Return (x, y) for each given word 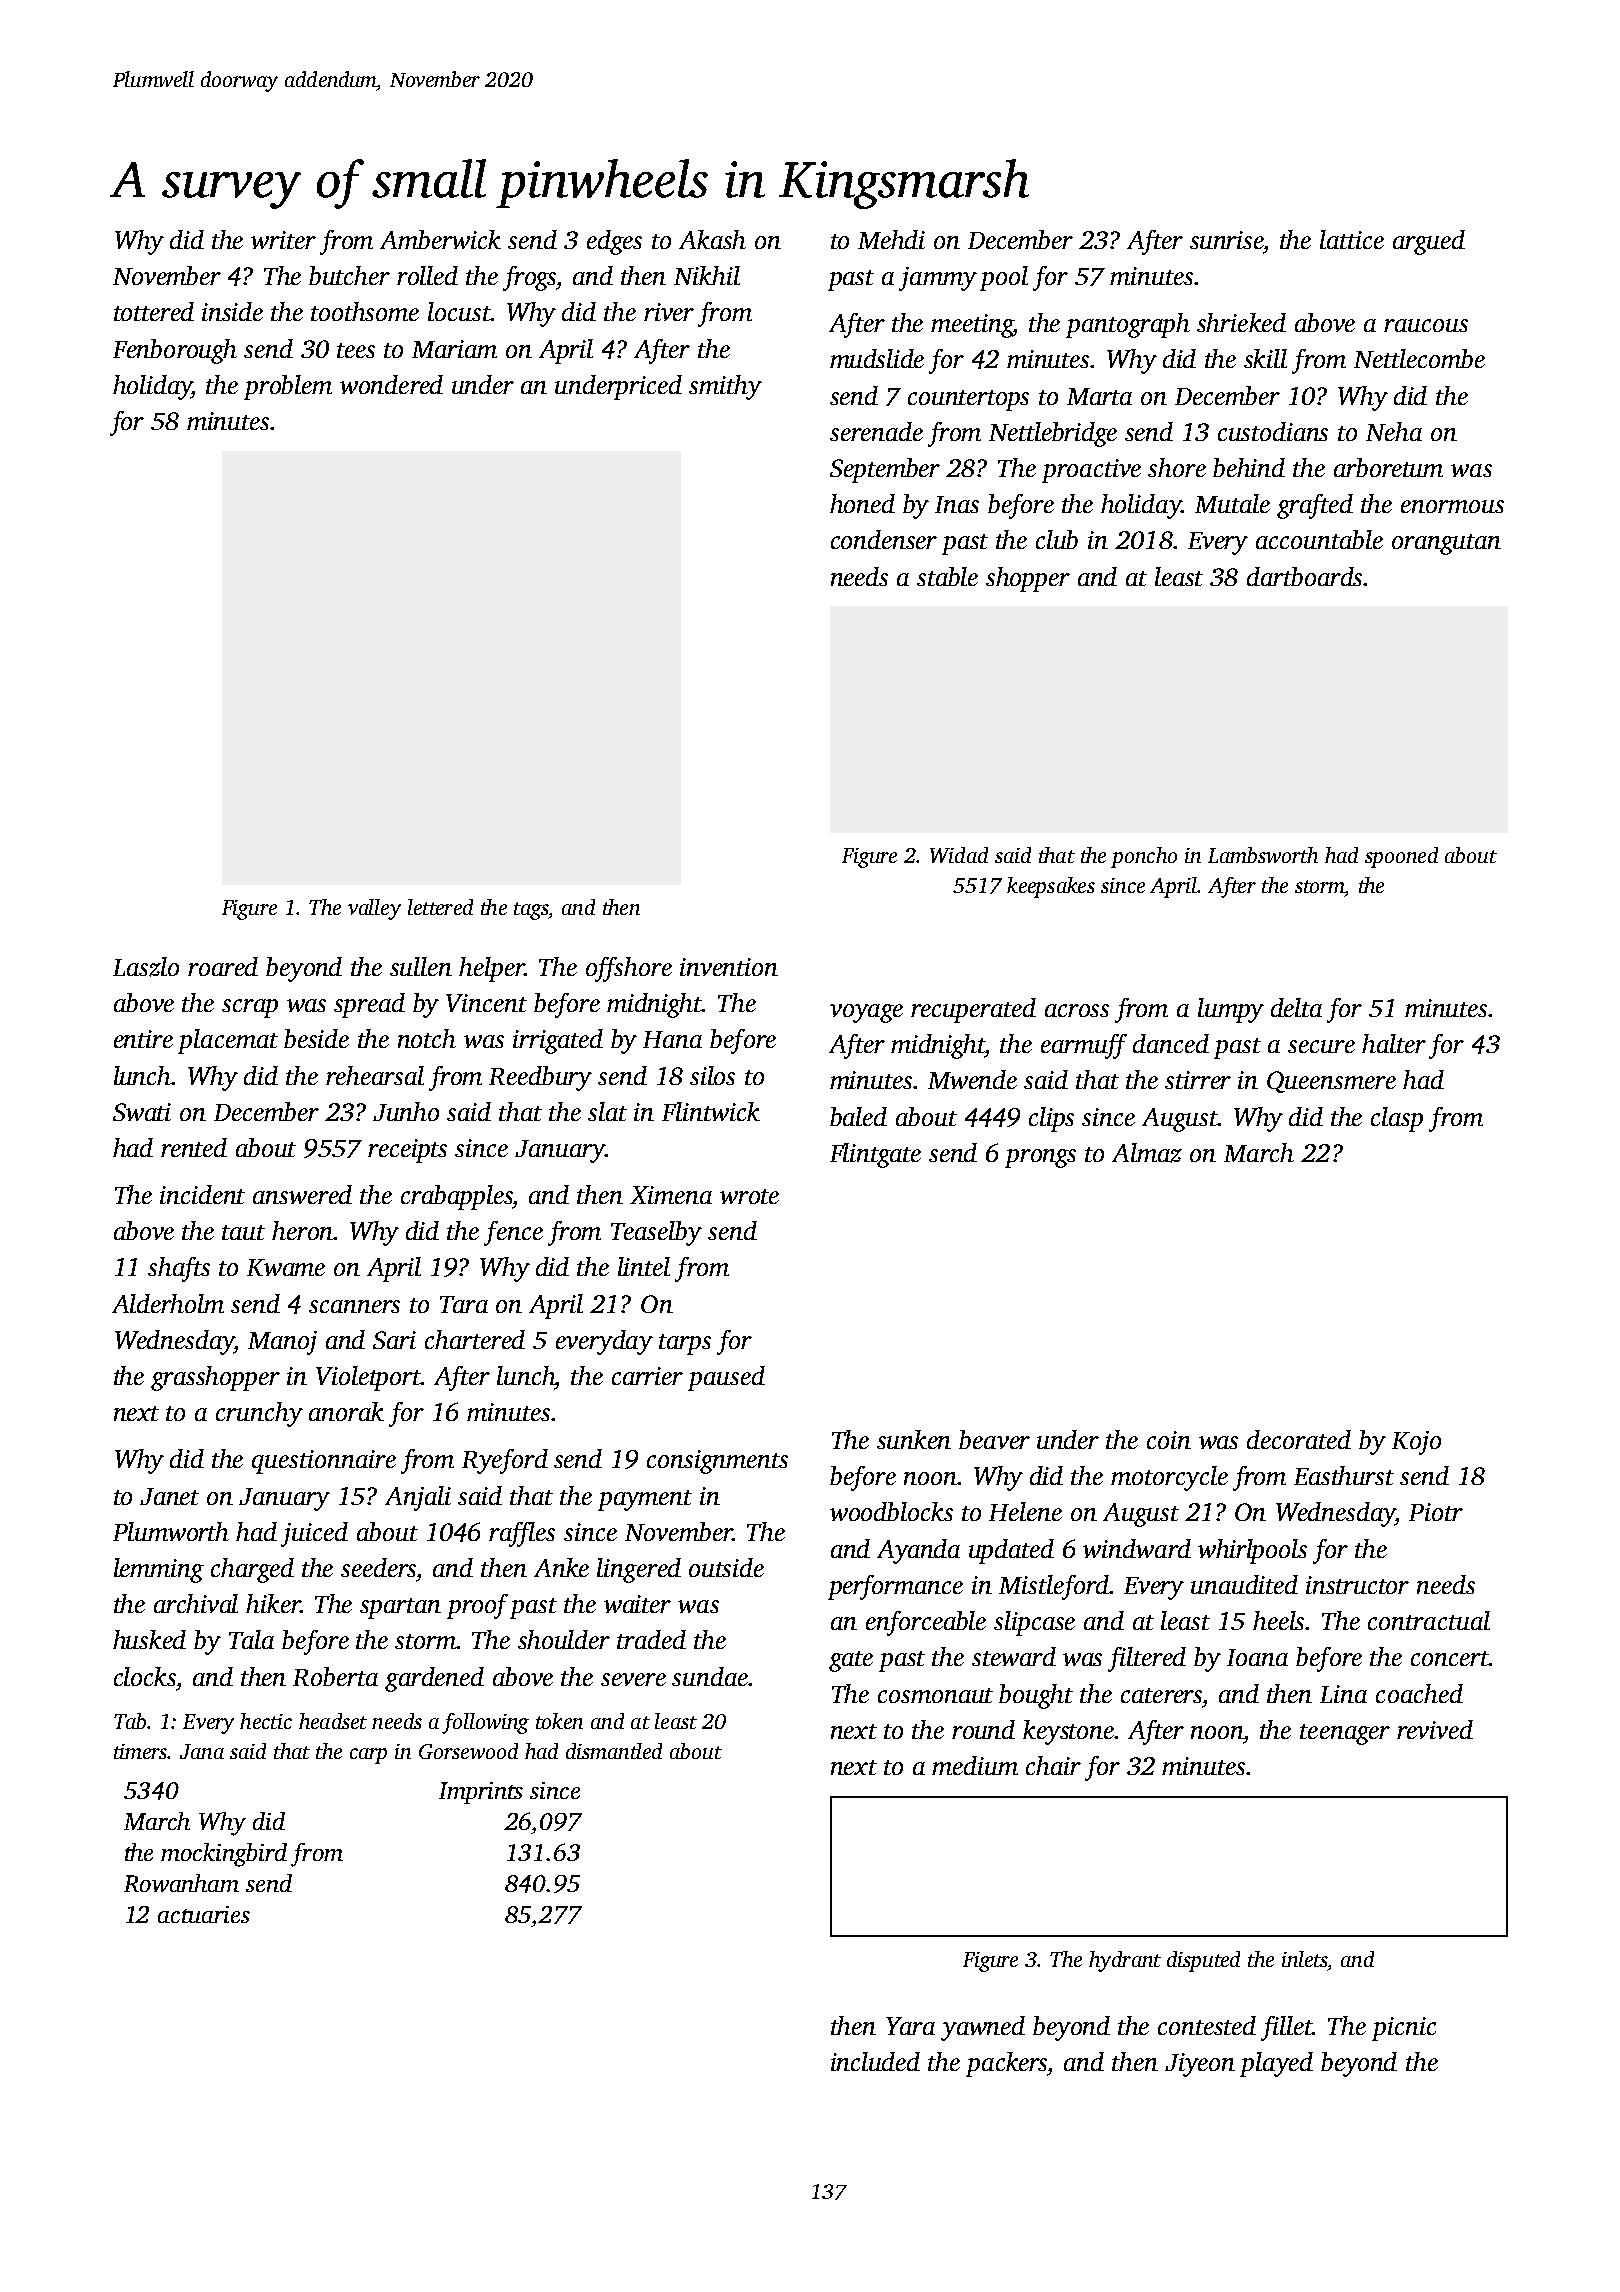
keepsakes (1051, 887)
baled (858, 1116)
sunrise (1227, 240)
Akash (712, 239)
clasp (1397, 1119)
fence (513, 1233)
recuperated (973, 1010)
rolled (427, 275)
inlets (1304, 1959)
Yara (910, 2026)
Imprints (481, 1793)
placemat (228, 1041)
